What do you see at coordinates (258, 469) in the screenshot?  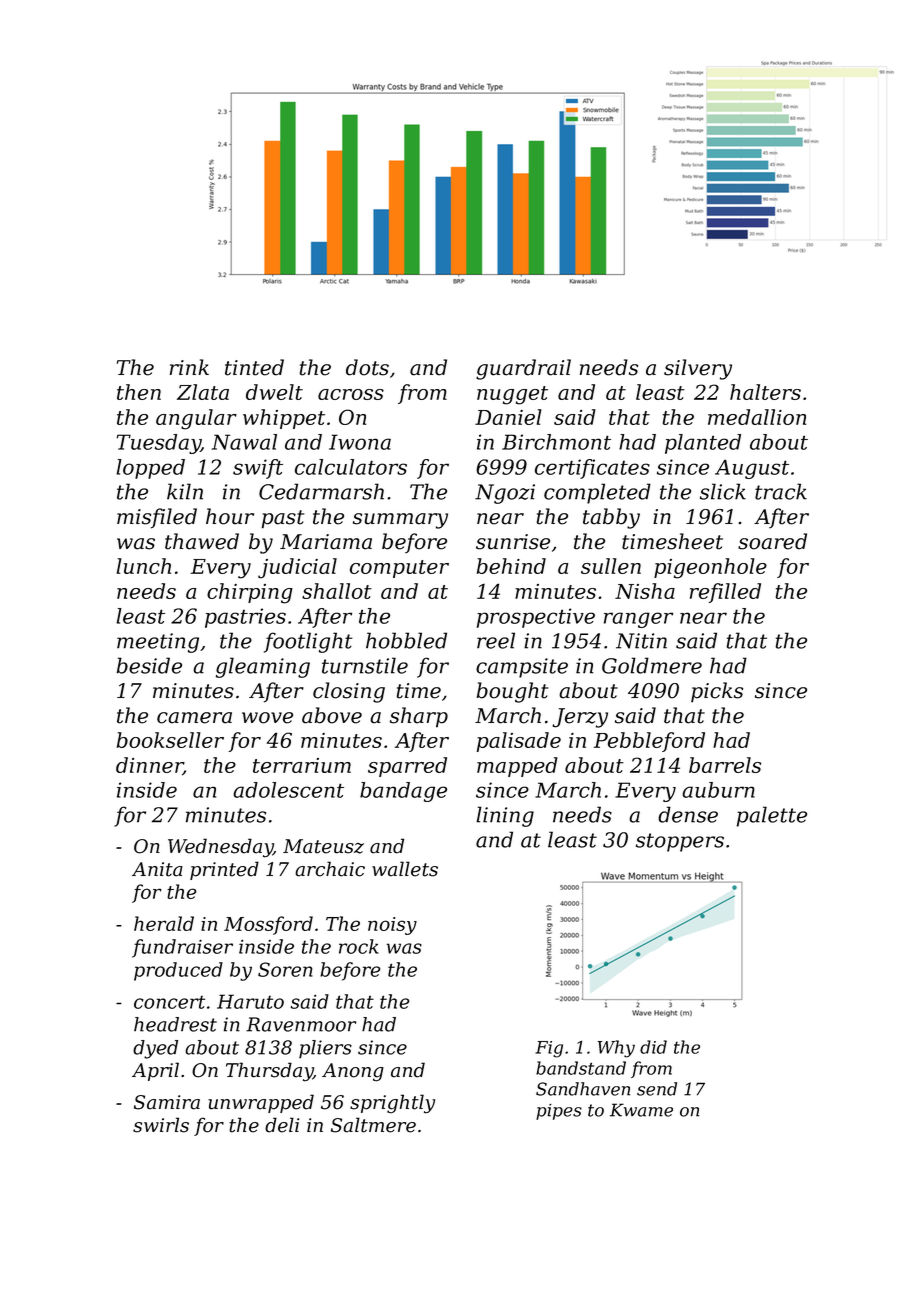 I see `swift` at bounding box center [258, 469].
